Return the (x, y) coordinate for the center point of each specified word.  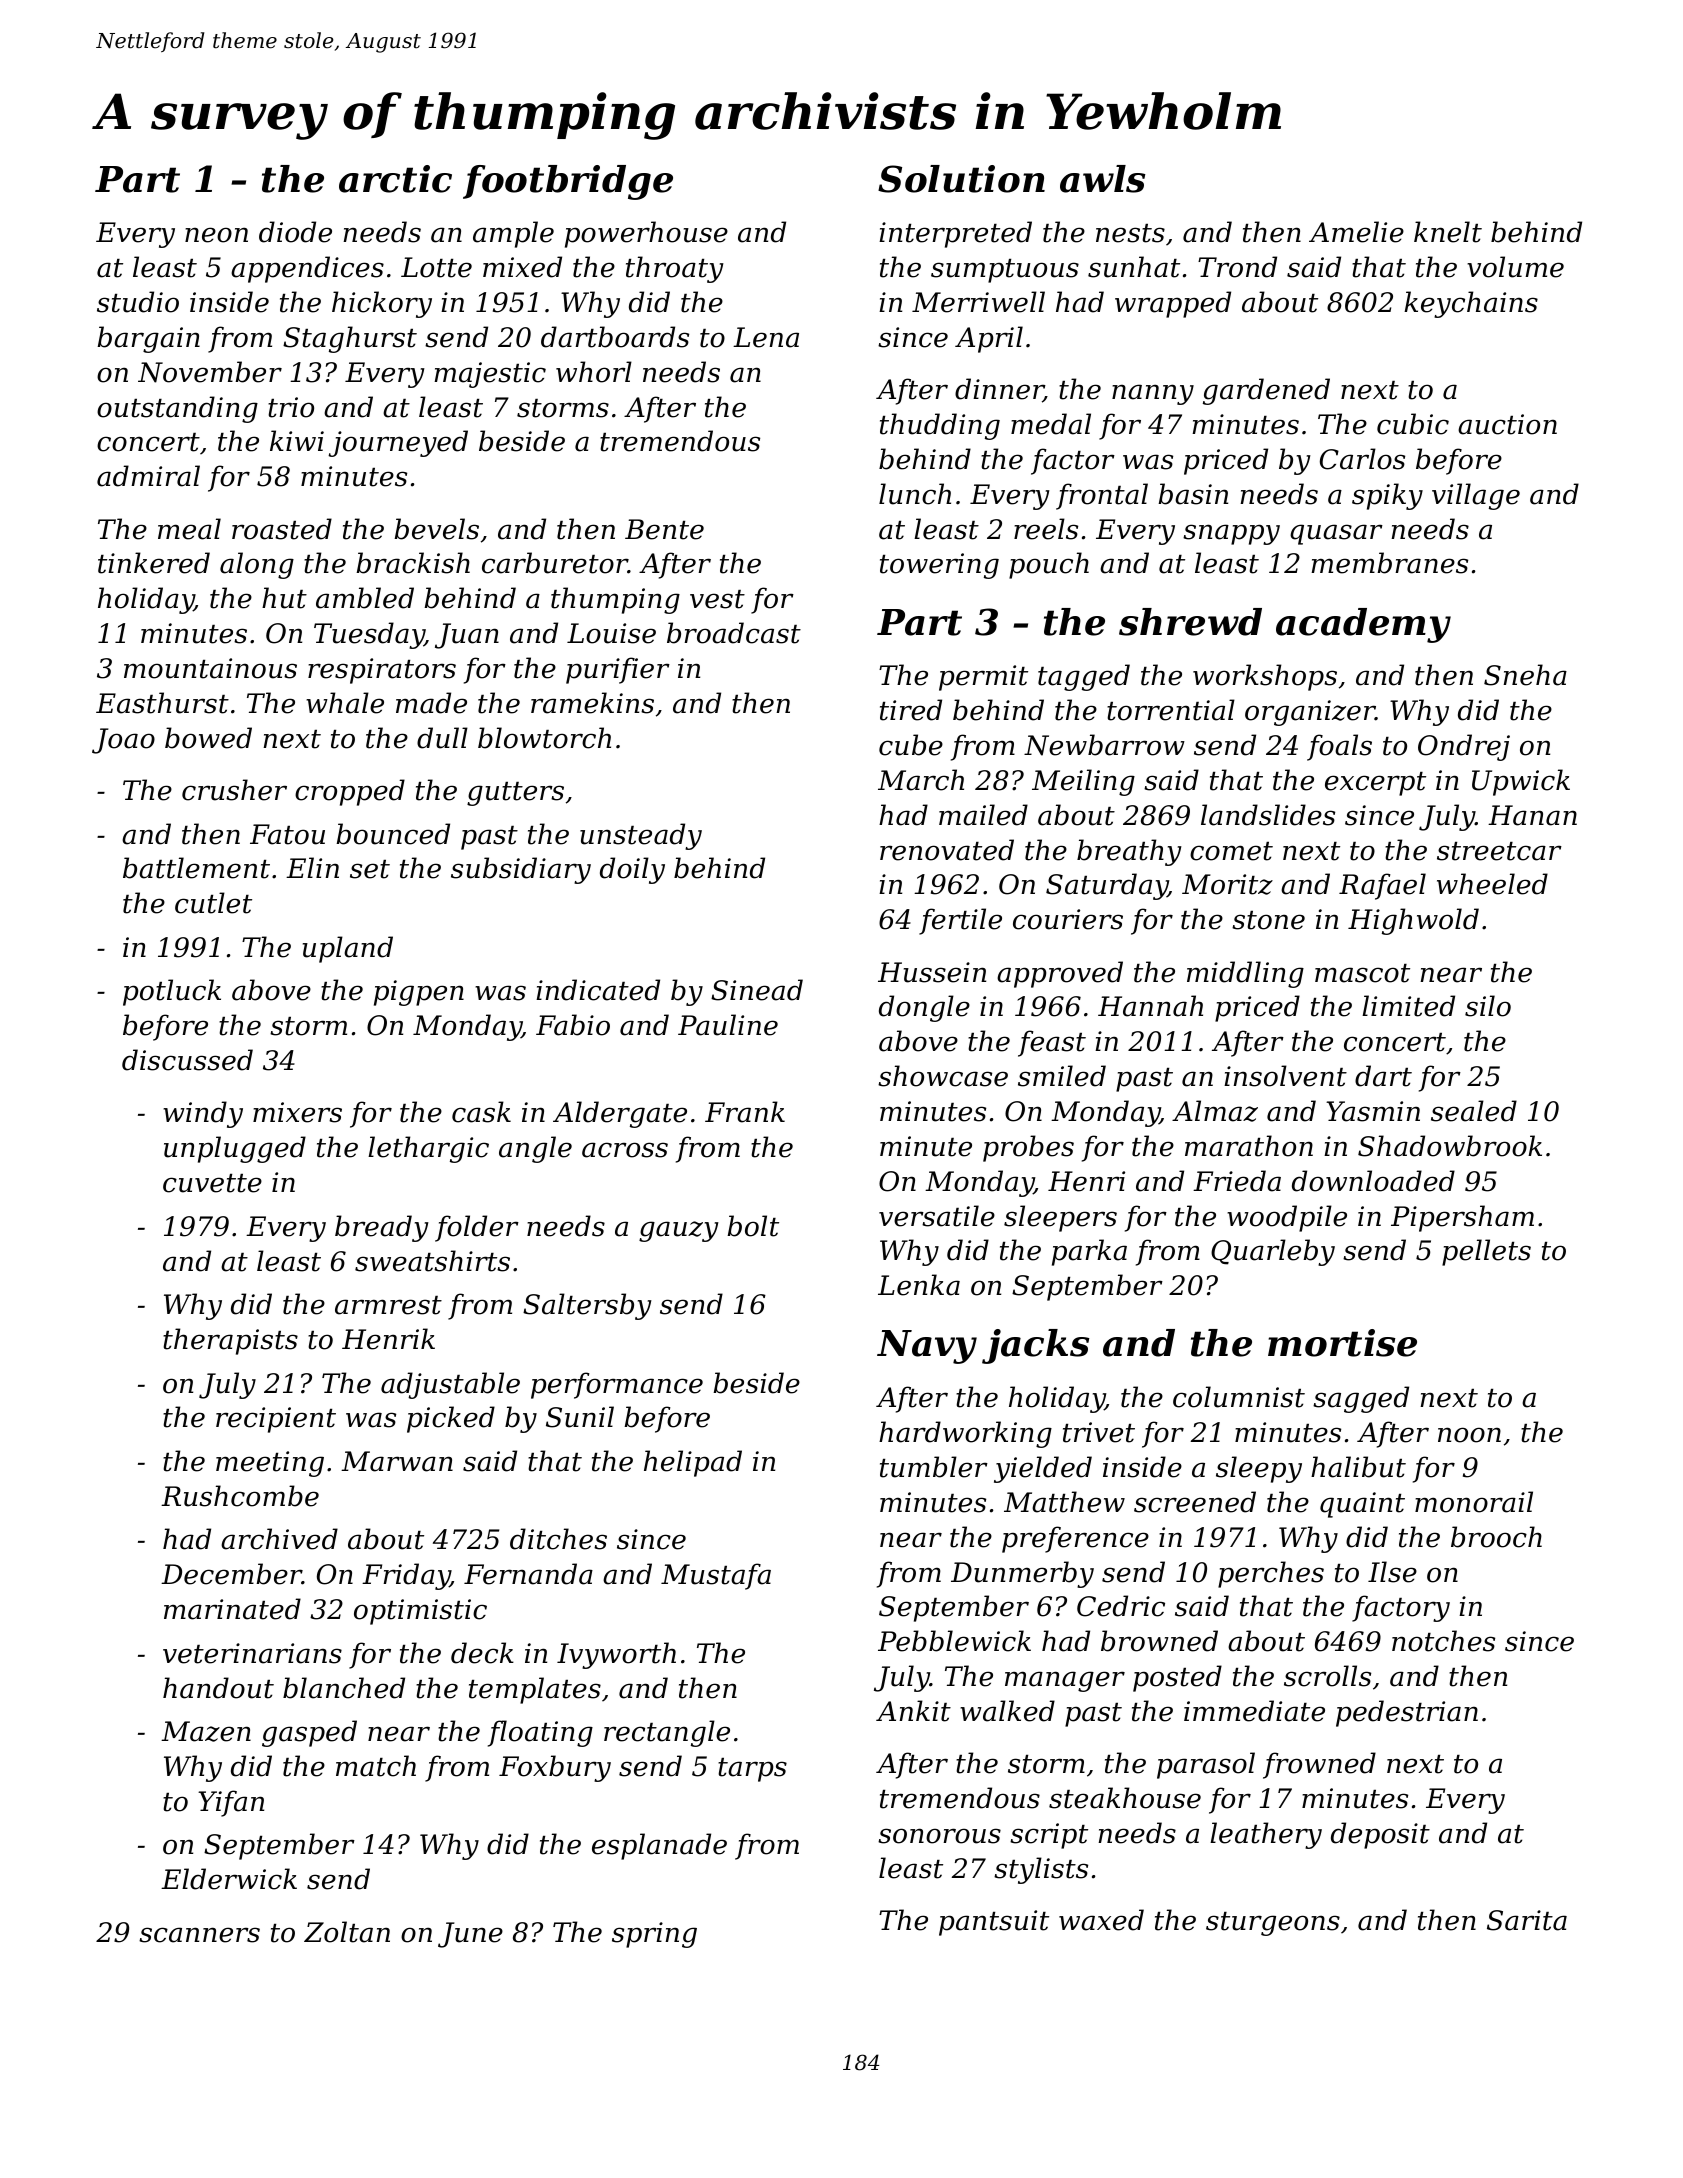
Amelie (1356, 232)
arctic (395, 179)
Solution (961, 179)
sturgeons (1273, 1924)
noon (1469, 1435)
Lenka (919, 1285)
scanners (199, 1935)
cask (481, 1112)
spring (654, 1935)
